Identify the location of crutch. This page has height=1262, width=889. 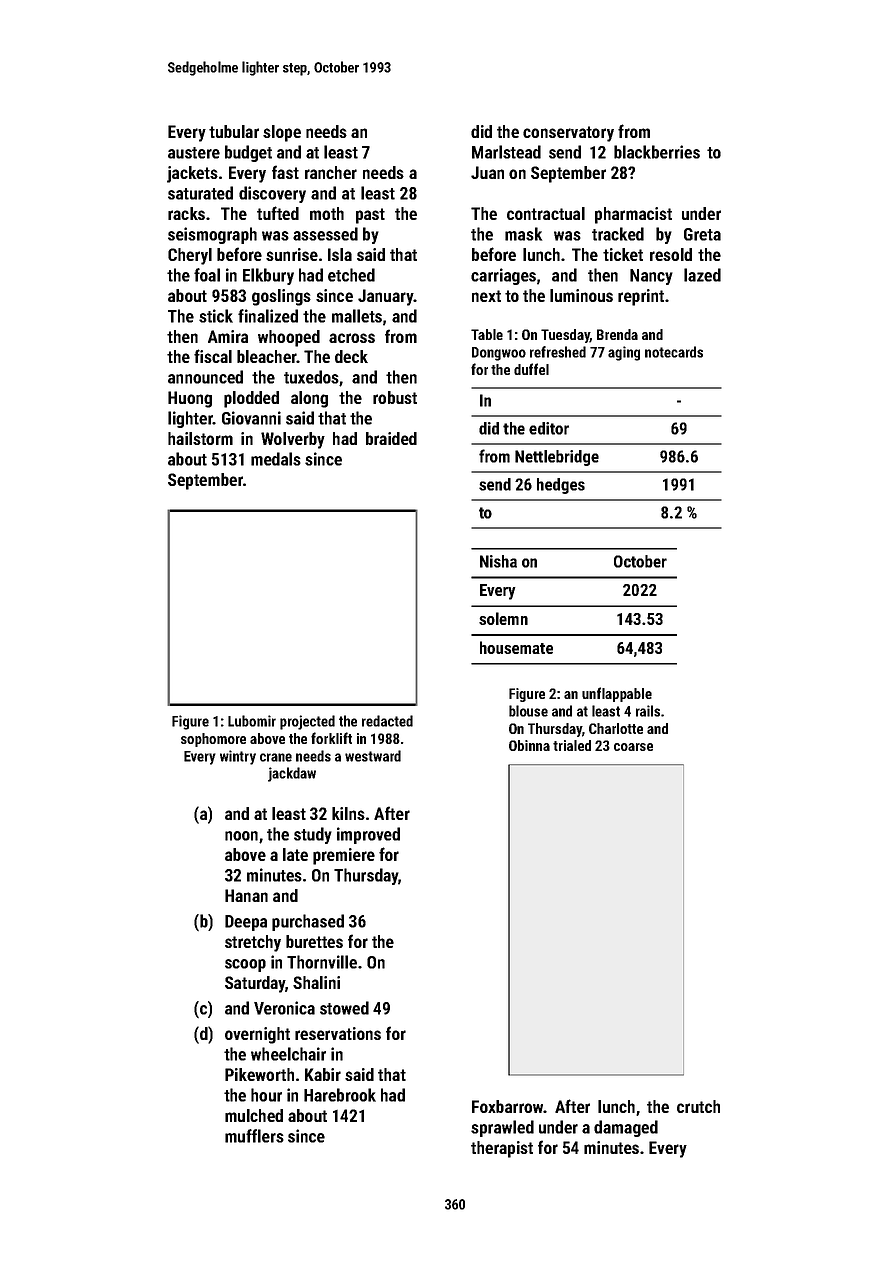
(698, 1106).
